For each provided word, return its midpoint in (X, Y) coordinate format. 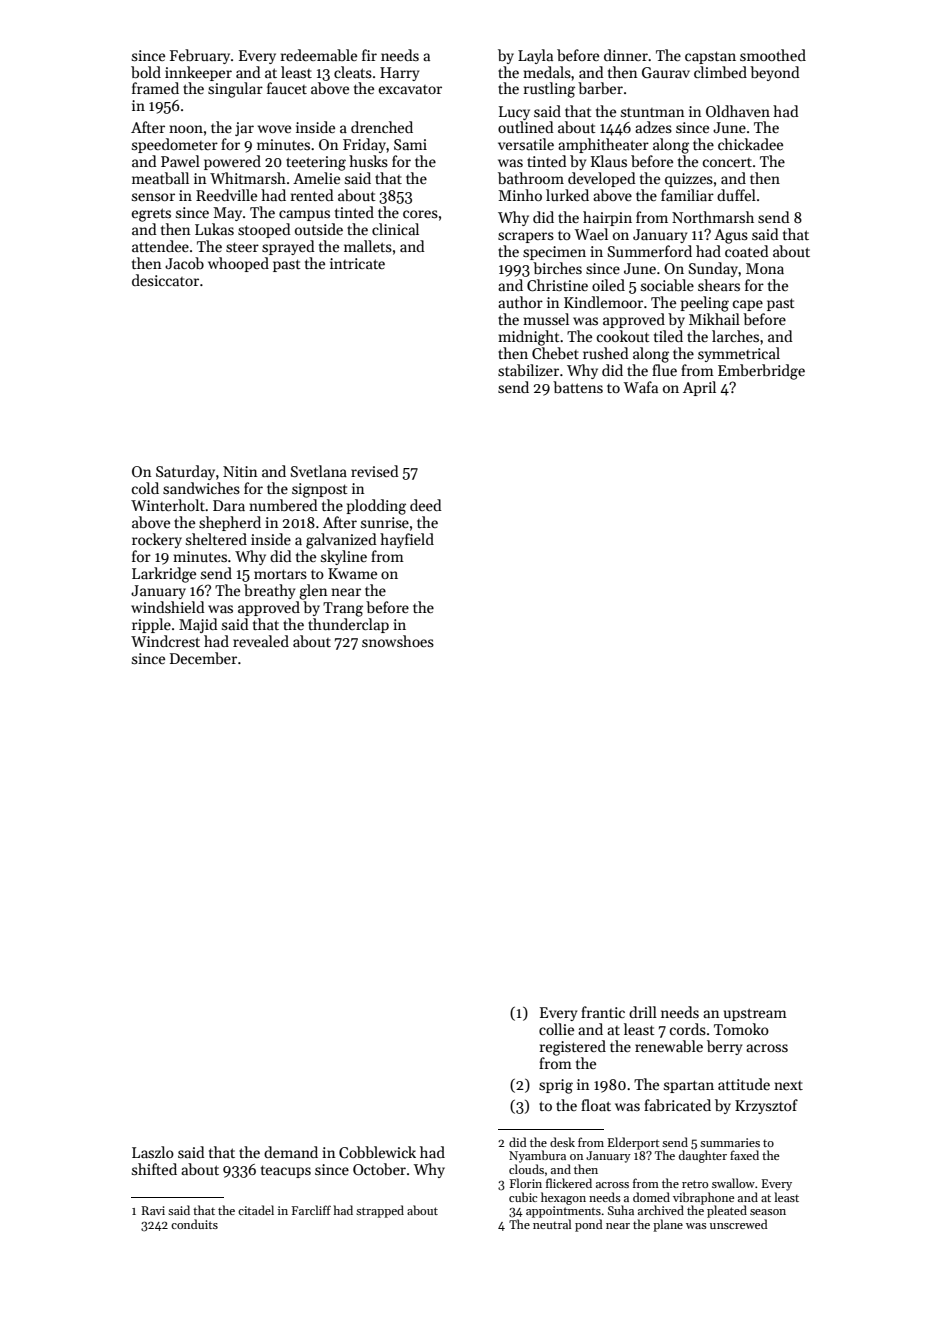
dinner (626, 55)
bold (146, 72)
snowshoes (398, 641)
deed (426, 505)
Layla (535, 56)
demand (291, 1152)
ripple (151, 625)
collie (556, 1029)
